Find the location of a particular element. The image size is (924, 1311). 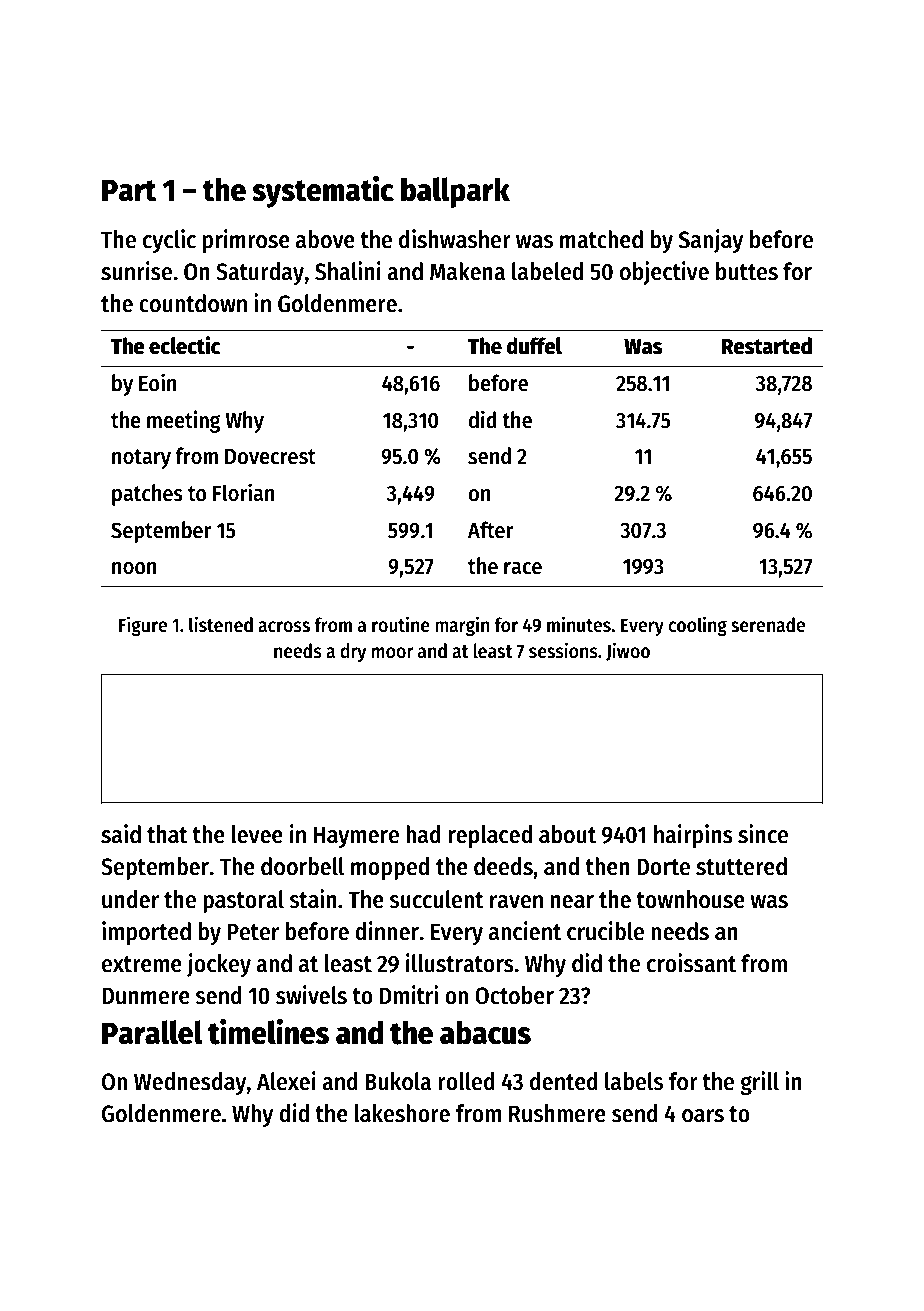

levee is located at coordinates (257, 834).
